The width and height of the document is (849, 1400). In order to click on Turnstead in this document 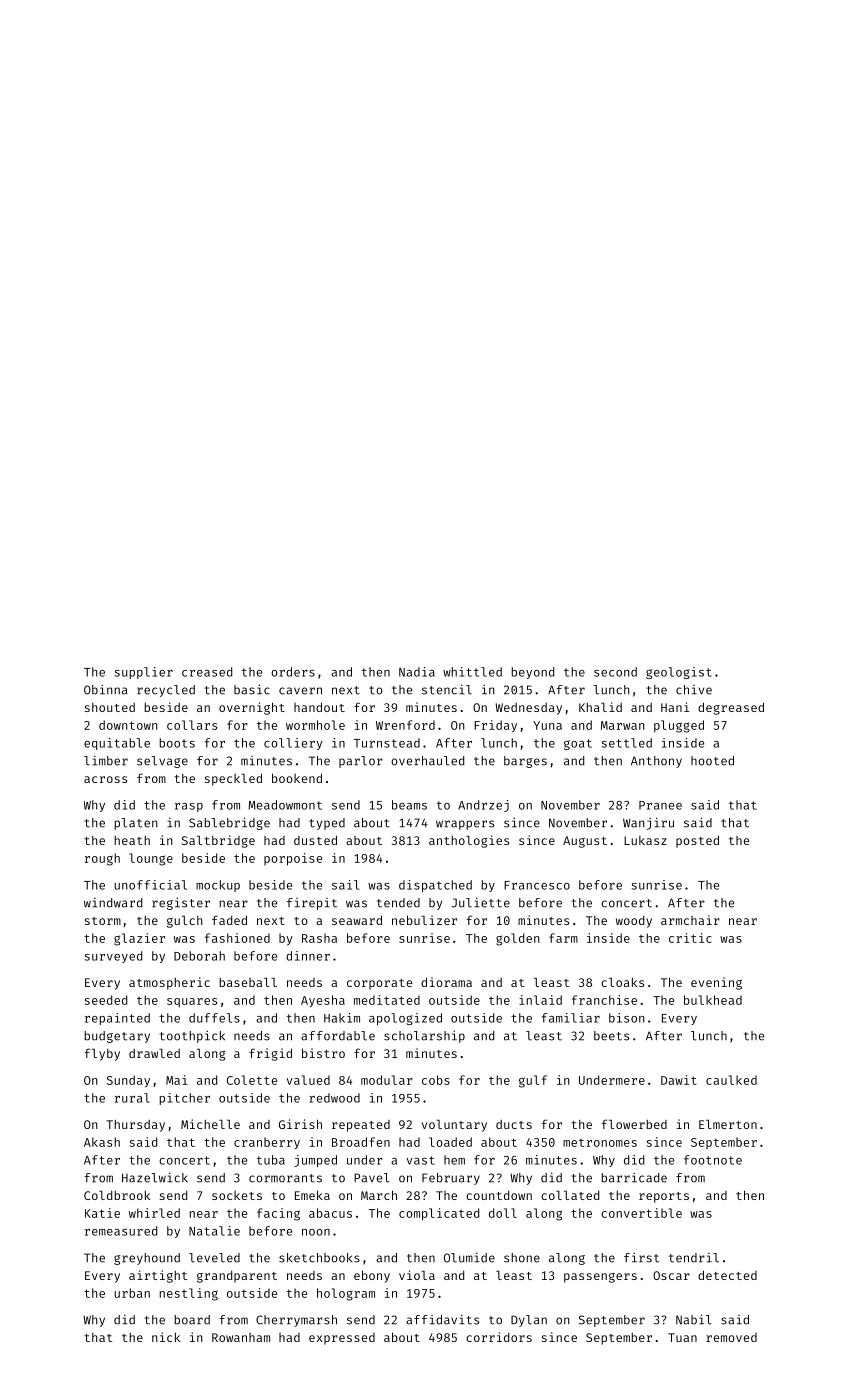, I will do `click(387, 743)`.
